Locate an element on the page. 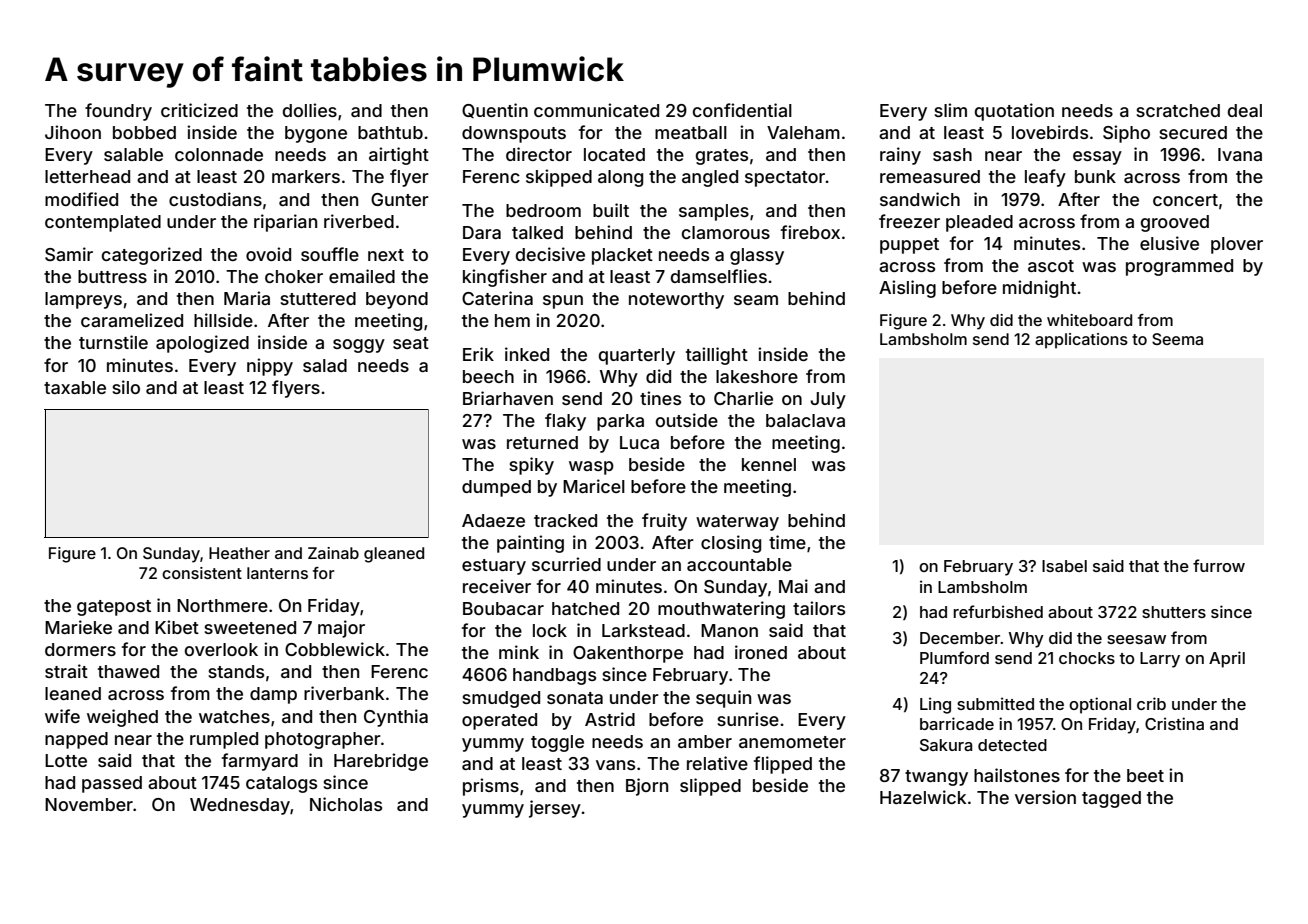 The width and height of the page is (1308, 924). quotation is located at coordinates (1014, 112).
